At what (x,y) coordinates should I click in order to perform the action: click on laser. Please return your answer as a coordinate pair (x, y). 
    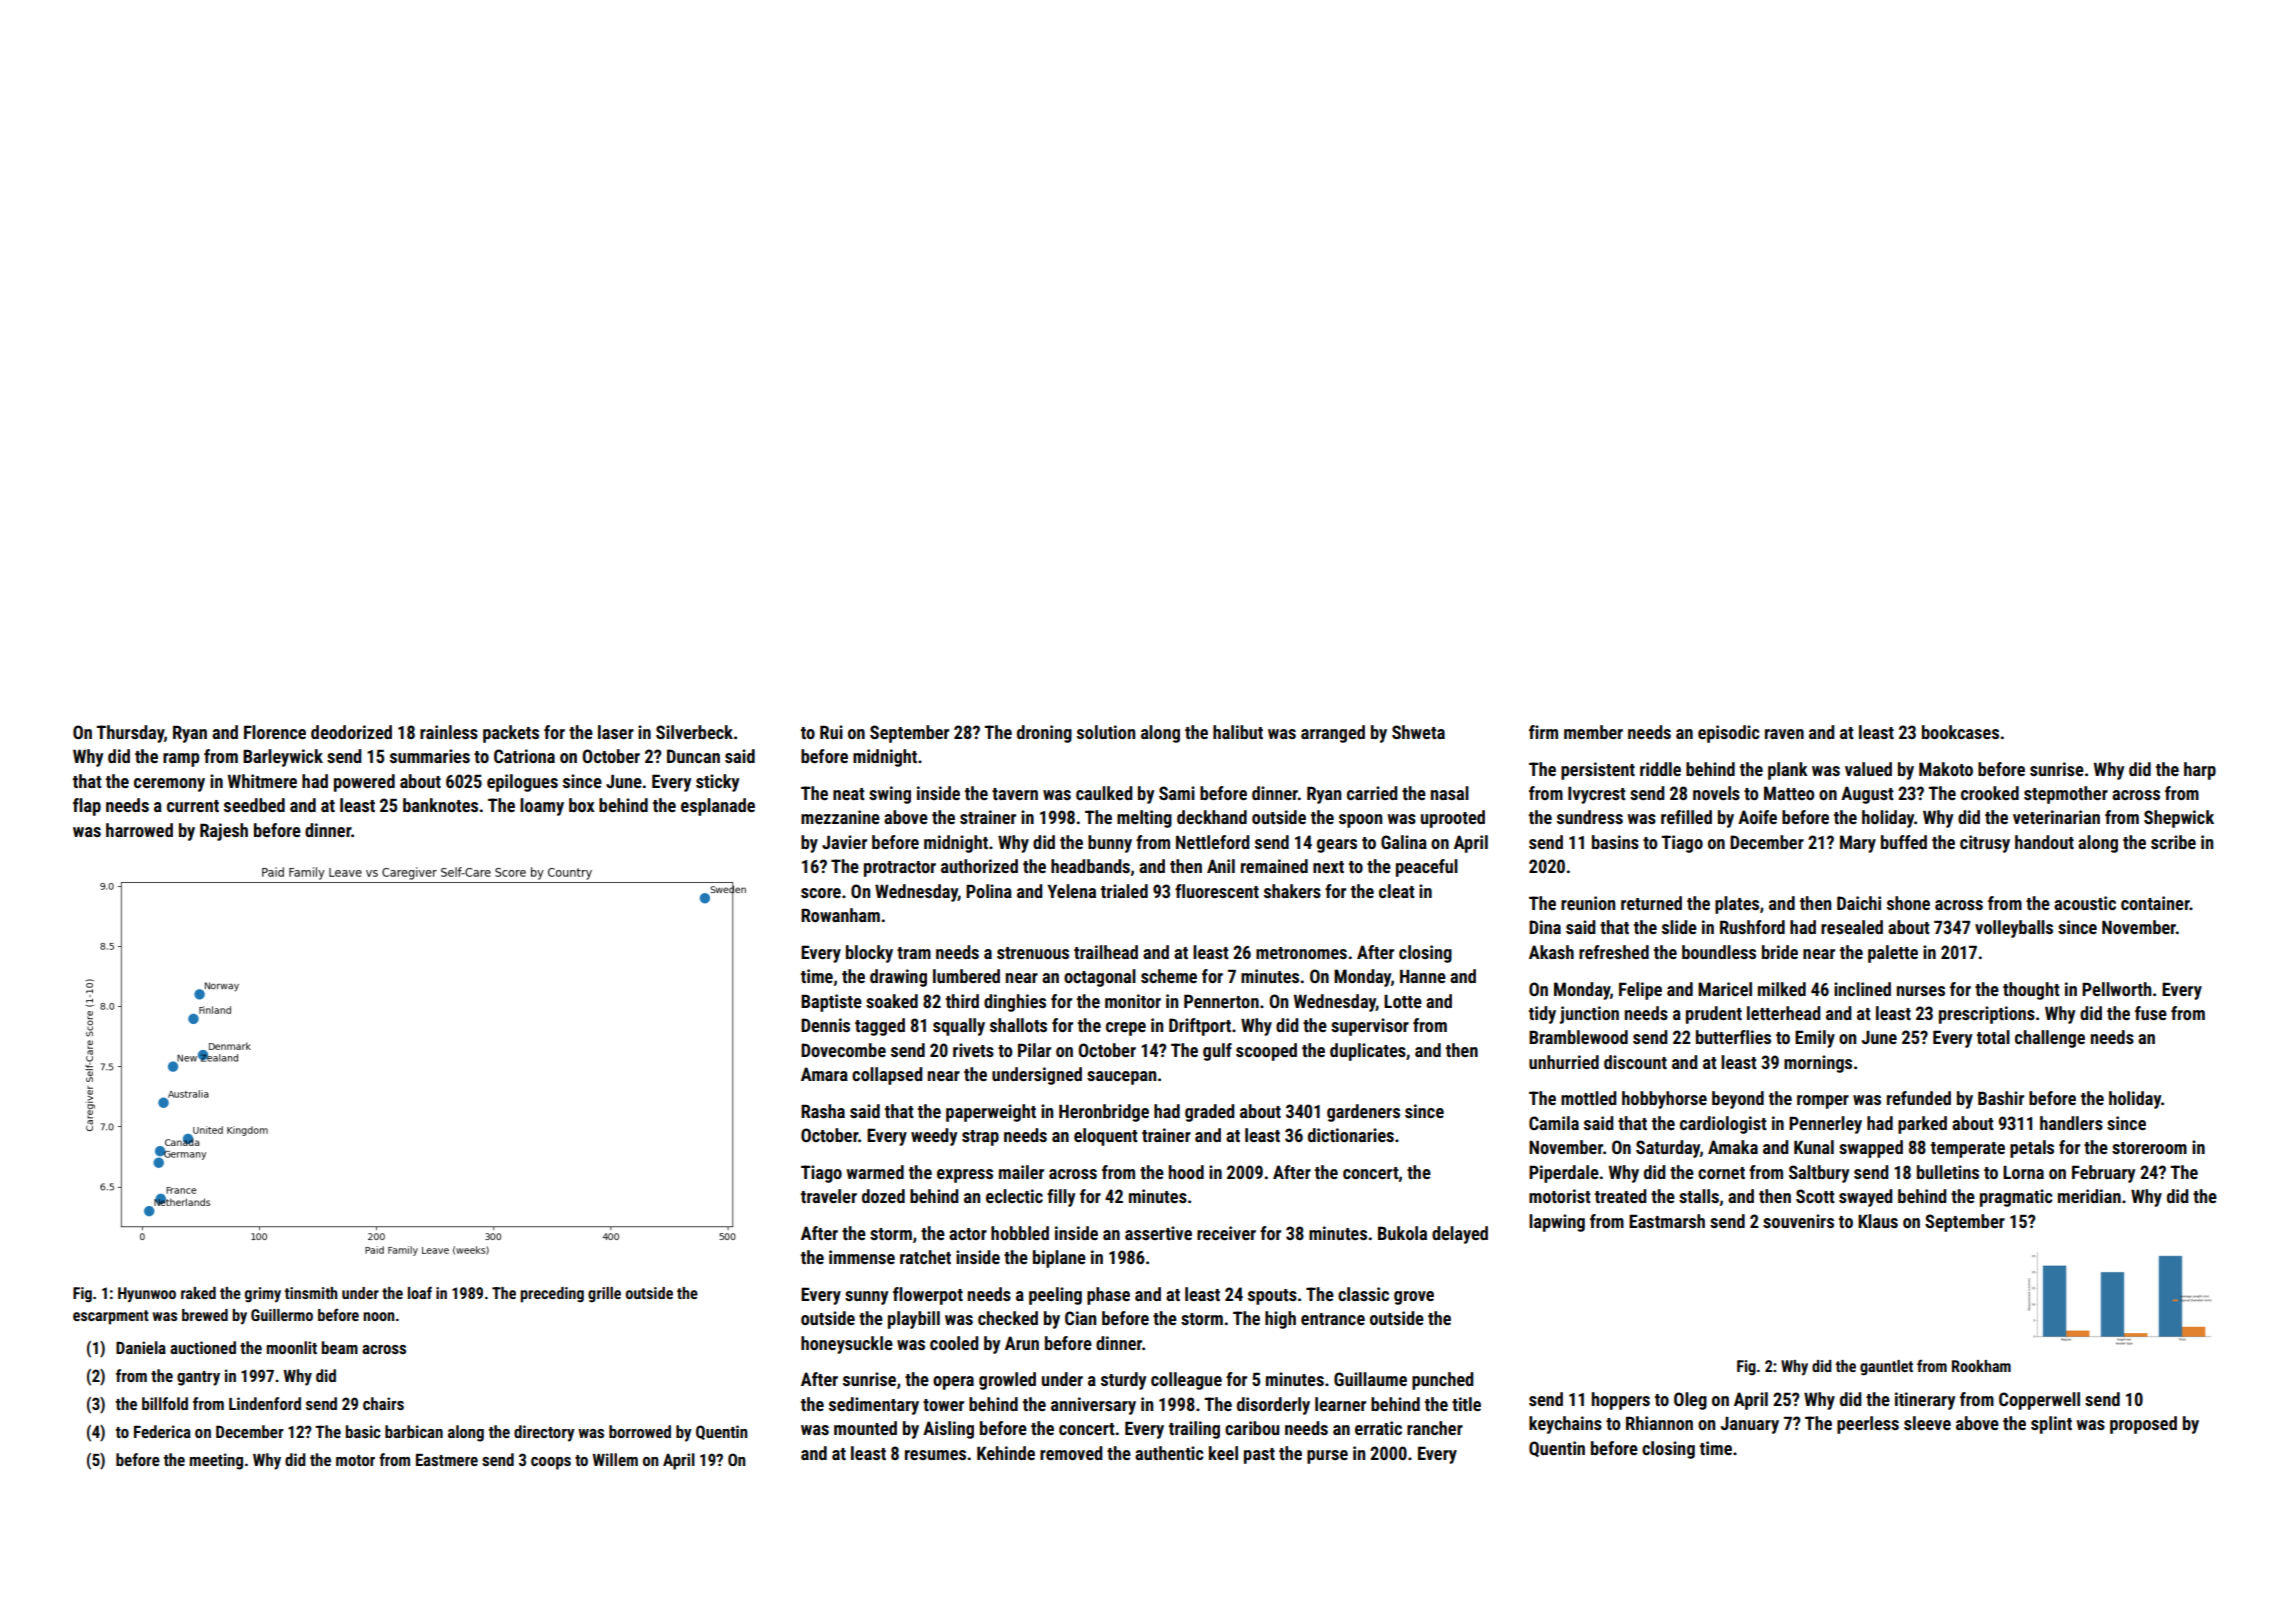
    Looking at the image, I should click on (616, 732).
